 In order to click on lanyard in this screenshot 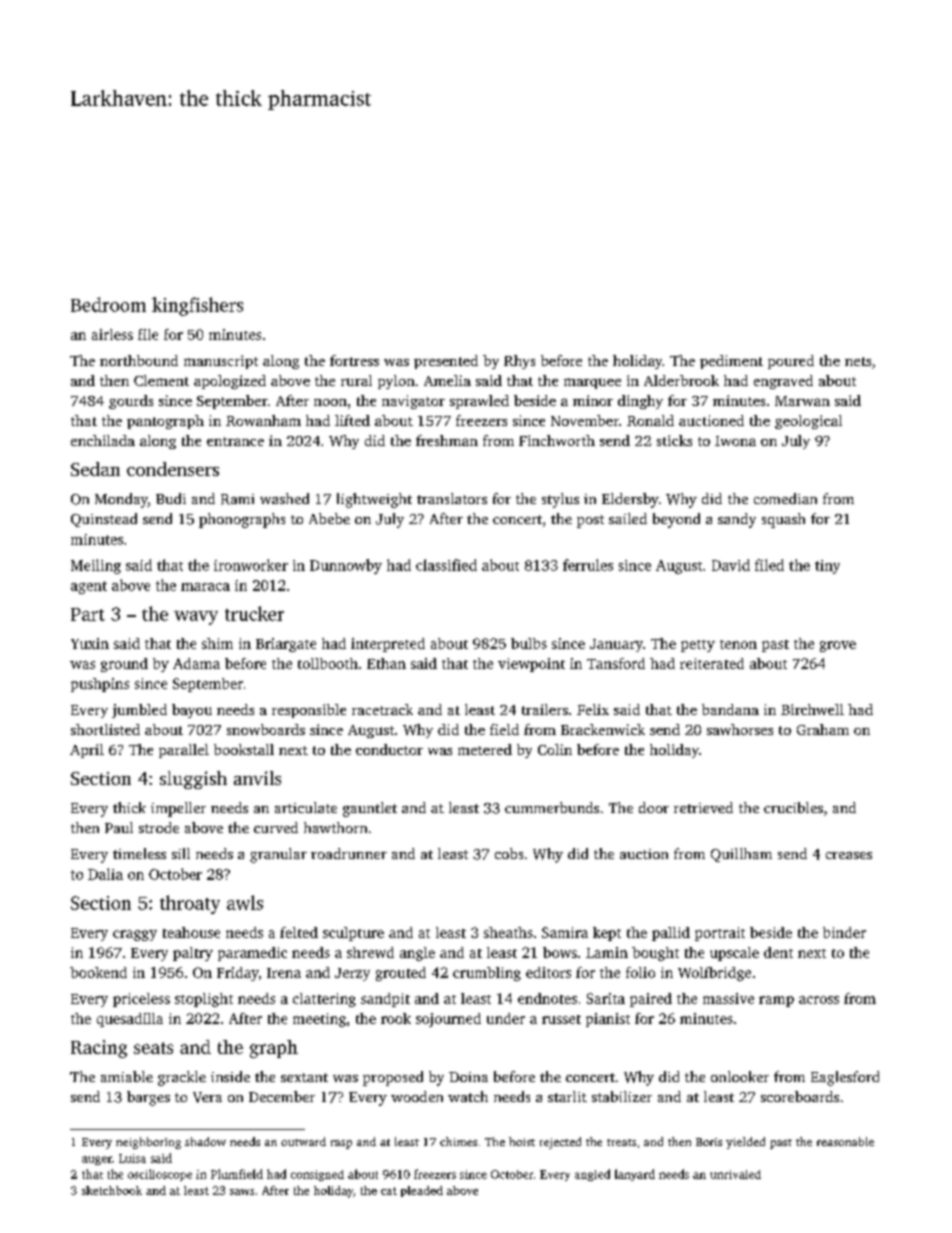, I will do `click(635, 1175)`.
